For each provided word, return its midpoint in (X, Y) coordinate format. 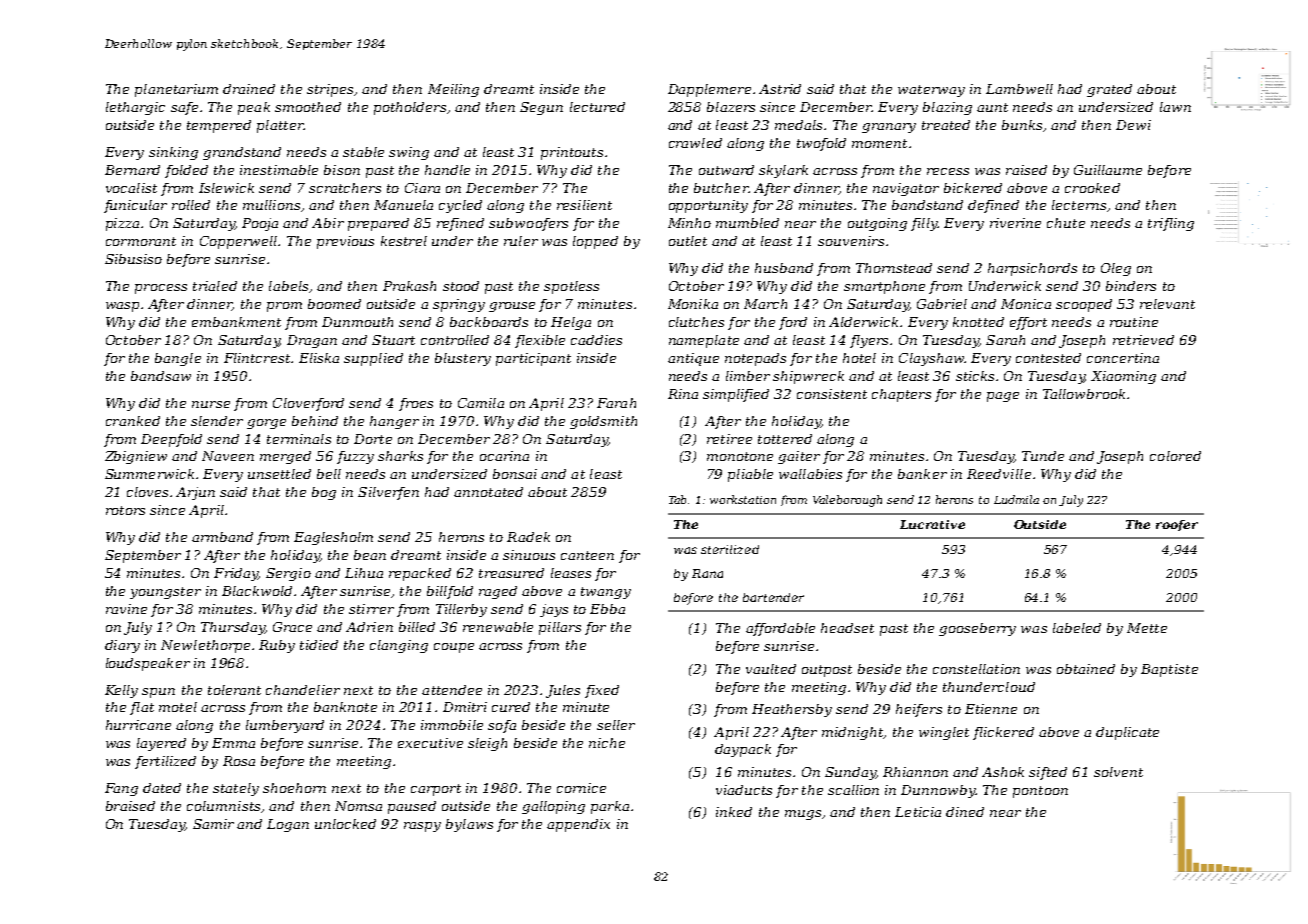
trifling (1171, 224)
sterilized (730, 549)
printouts (572, 153)
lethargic (135, 108)
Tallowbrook (1084, 394)
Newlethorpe (205, 646)
